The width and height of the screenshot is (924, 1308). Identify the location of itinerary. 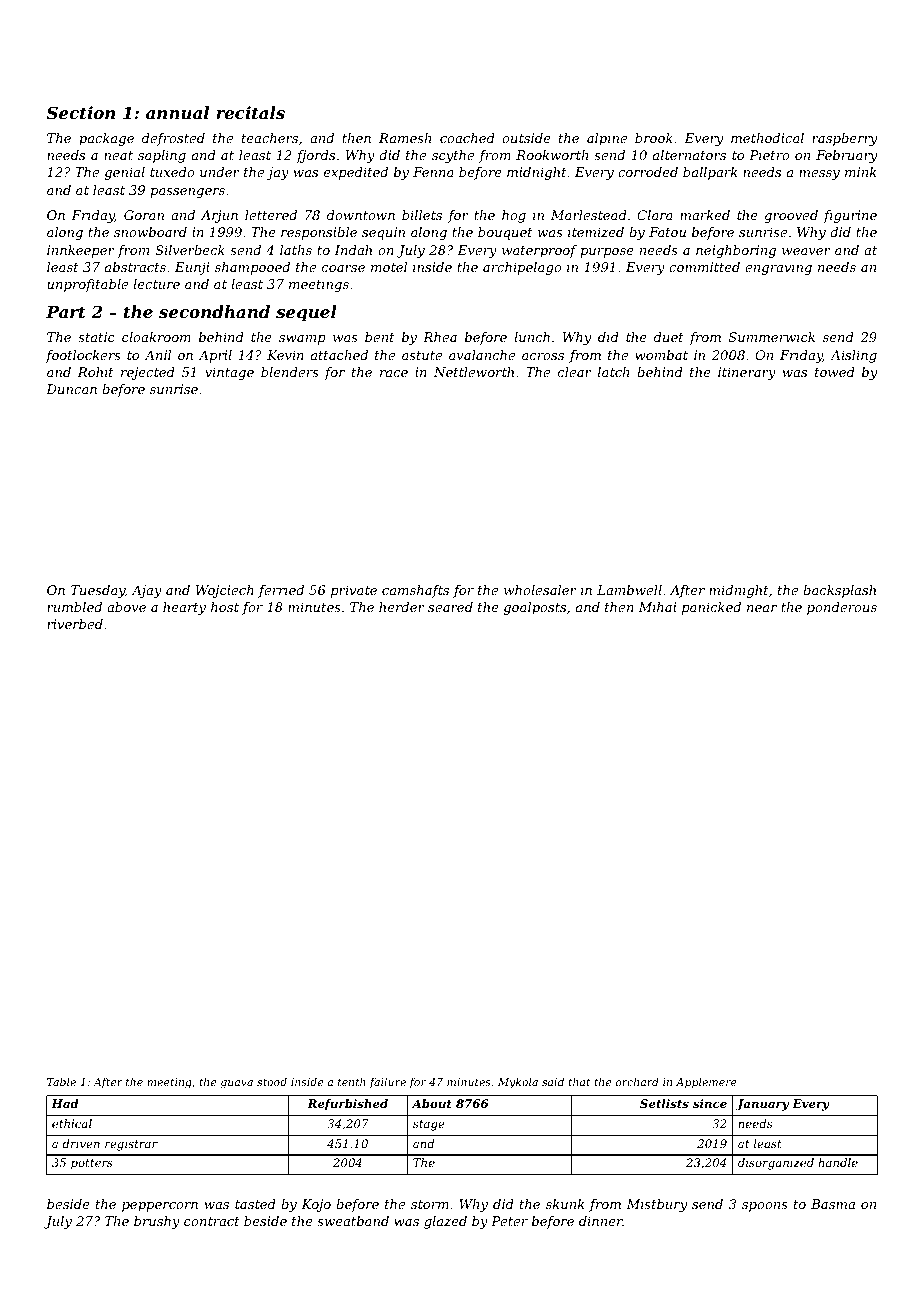
(747, 373).
